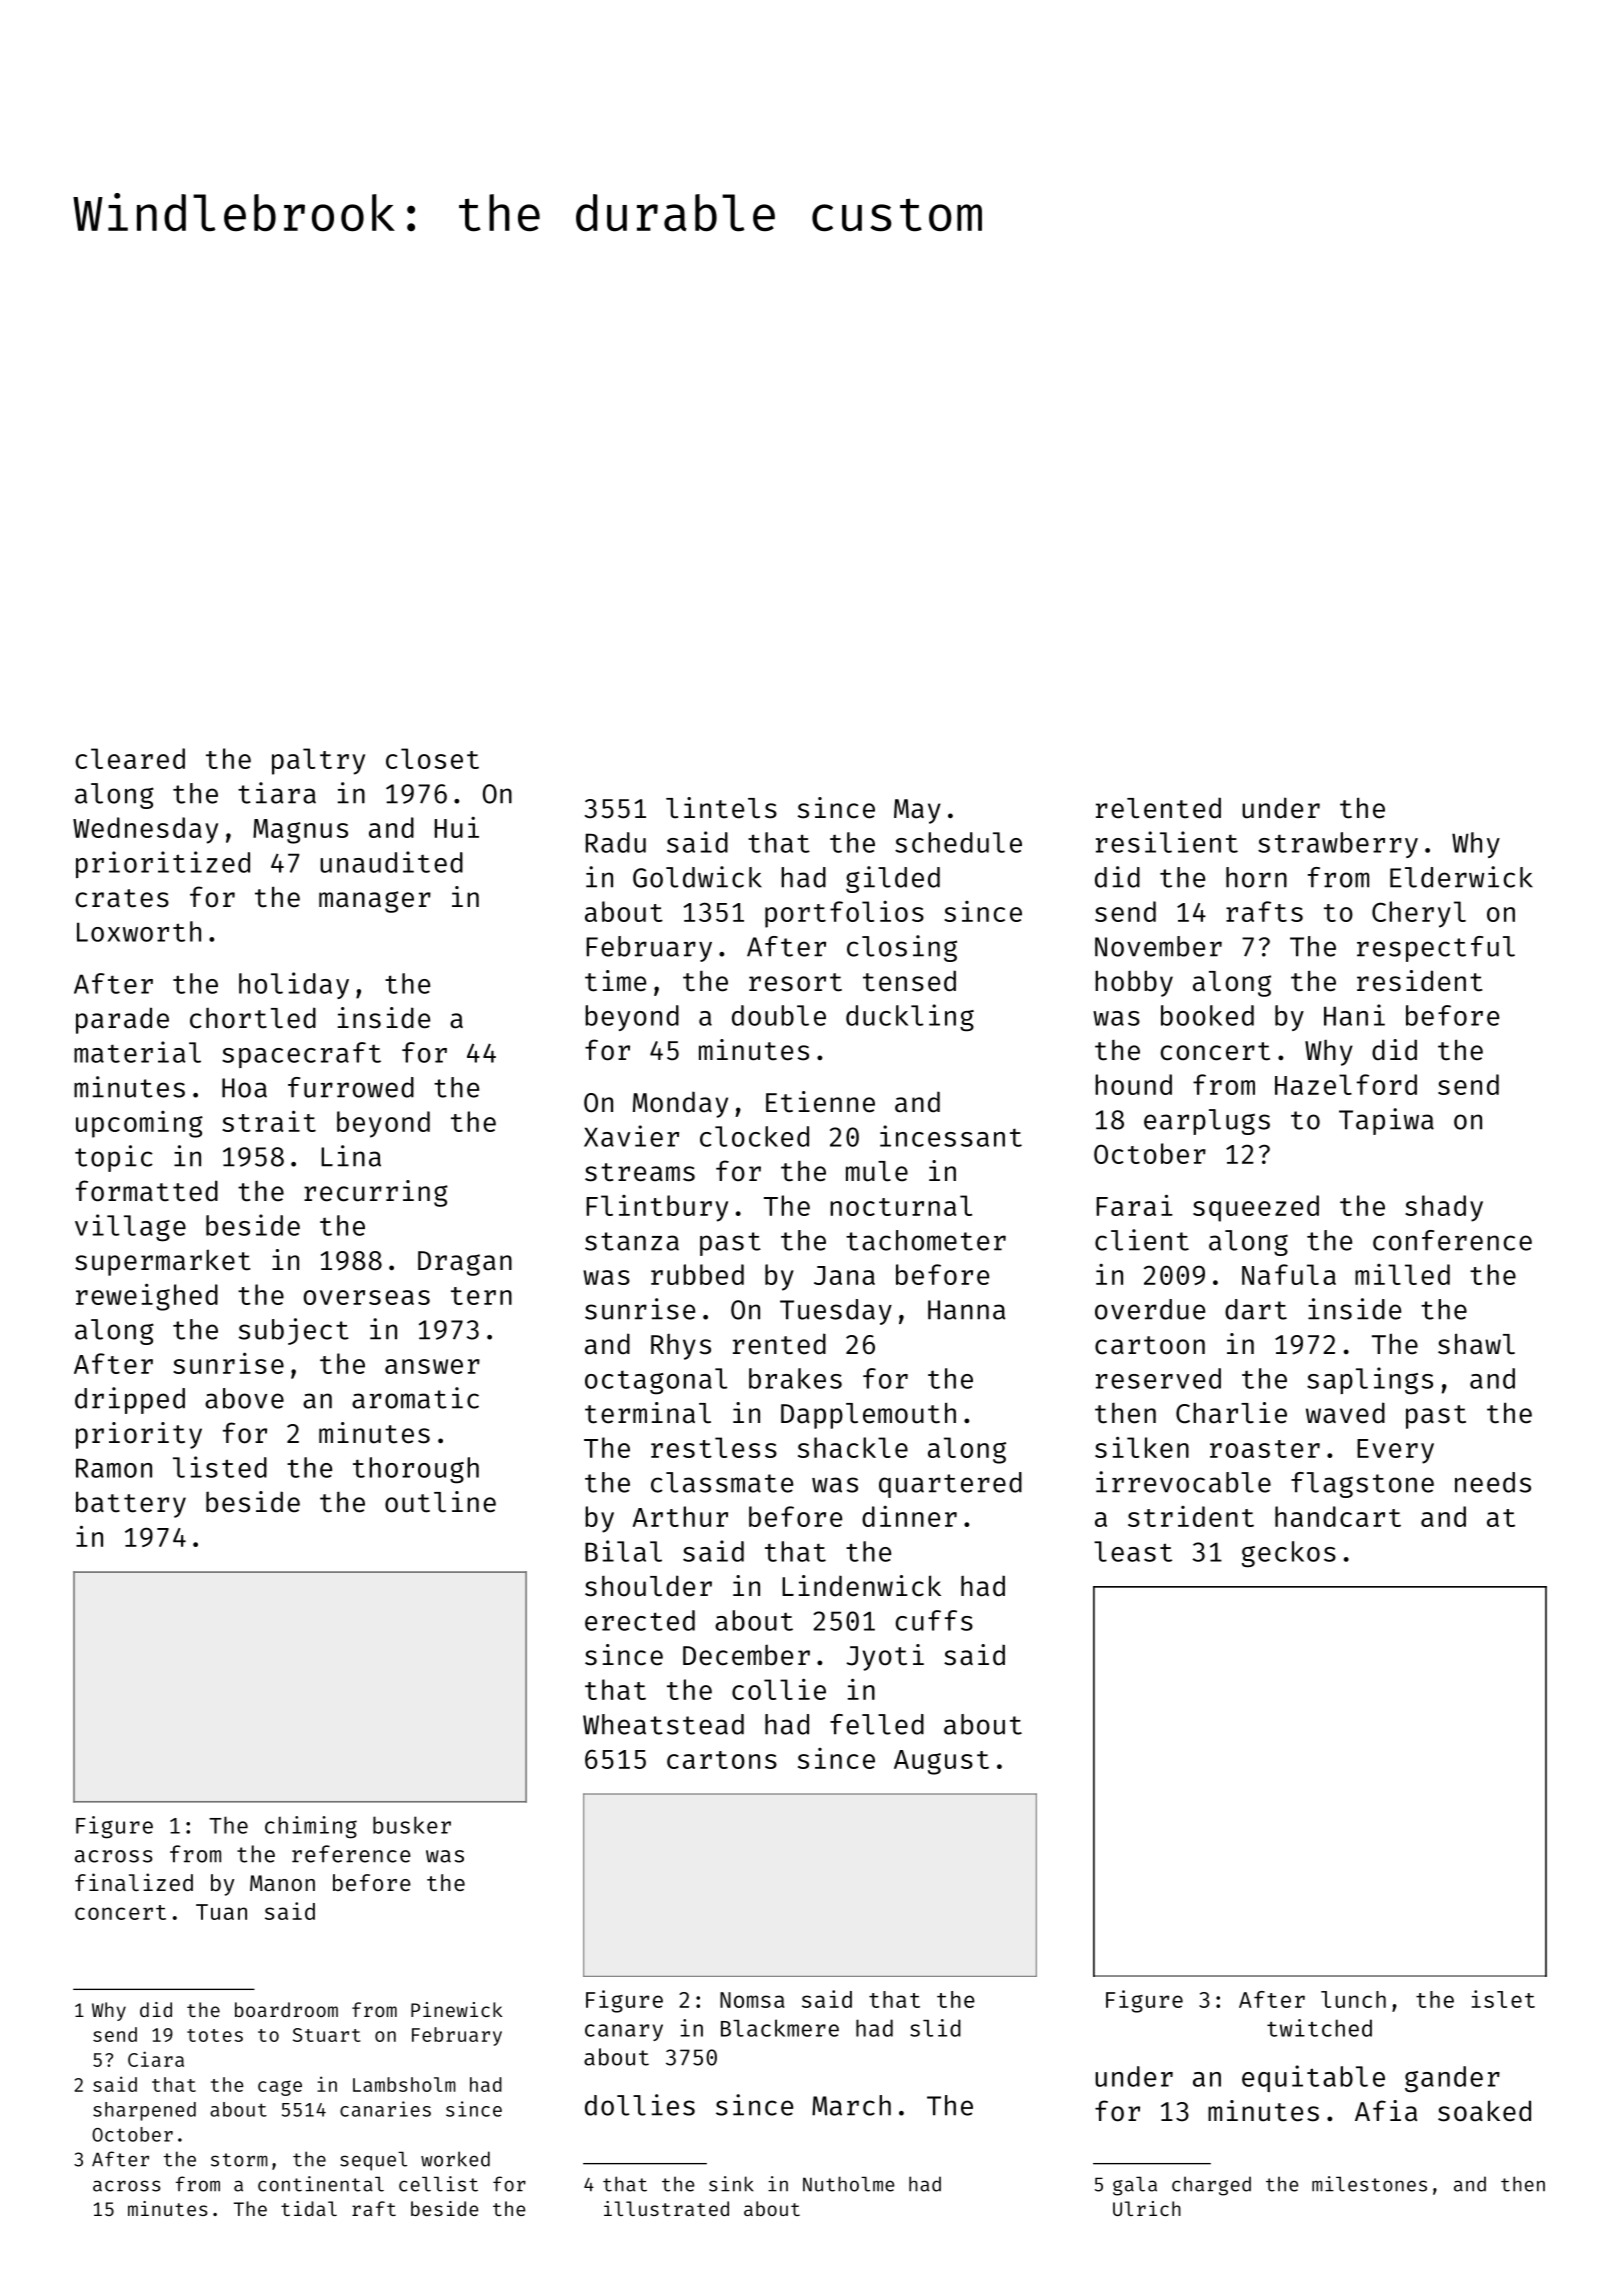 Image resolution: width=1620 pixels, height=2292 pixels. I want to click on answer, so click(432, 1366).
